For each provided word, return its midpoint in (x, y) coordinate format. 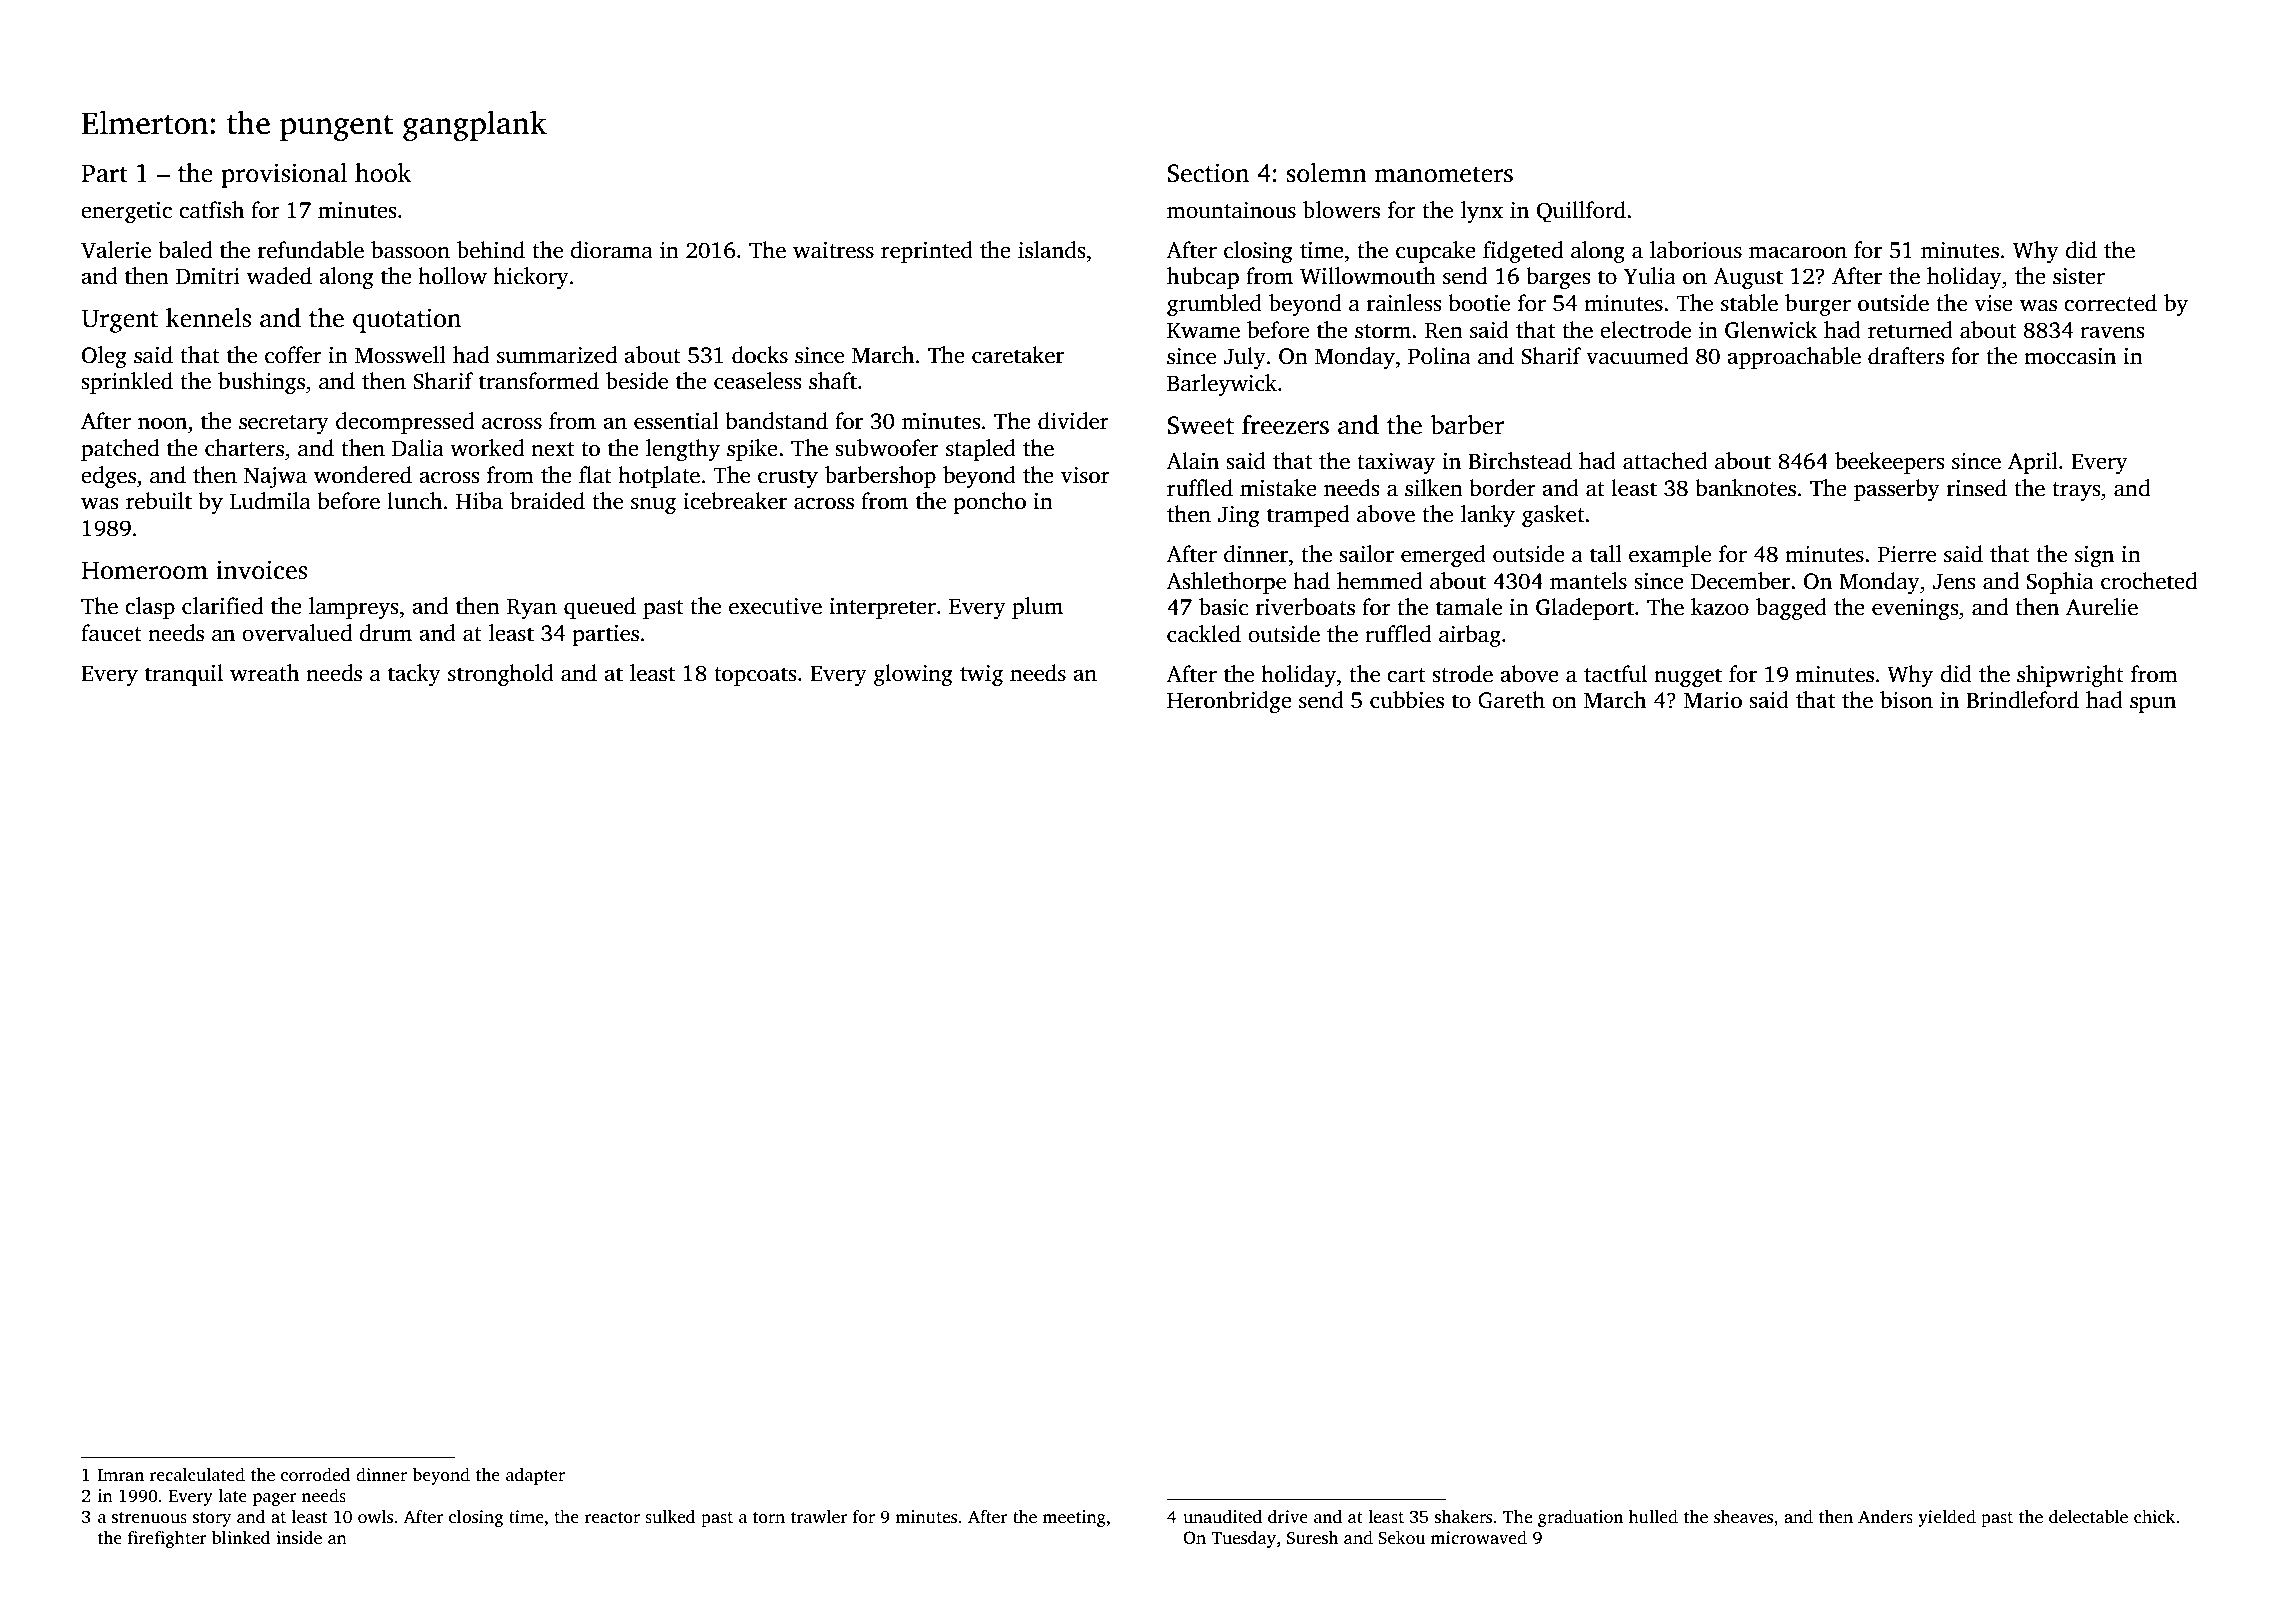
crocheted (2149, 581)
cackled (1204, 634)
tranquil (184, 675)
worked (487, 448)
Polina (1439, 356)
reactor (612, 1518)
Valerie (116, 250)
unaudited (1222, 1517)
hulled (1653, 1517)
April (2033, 463)
